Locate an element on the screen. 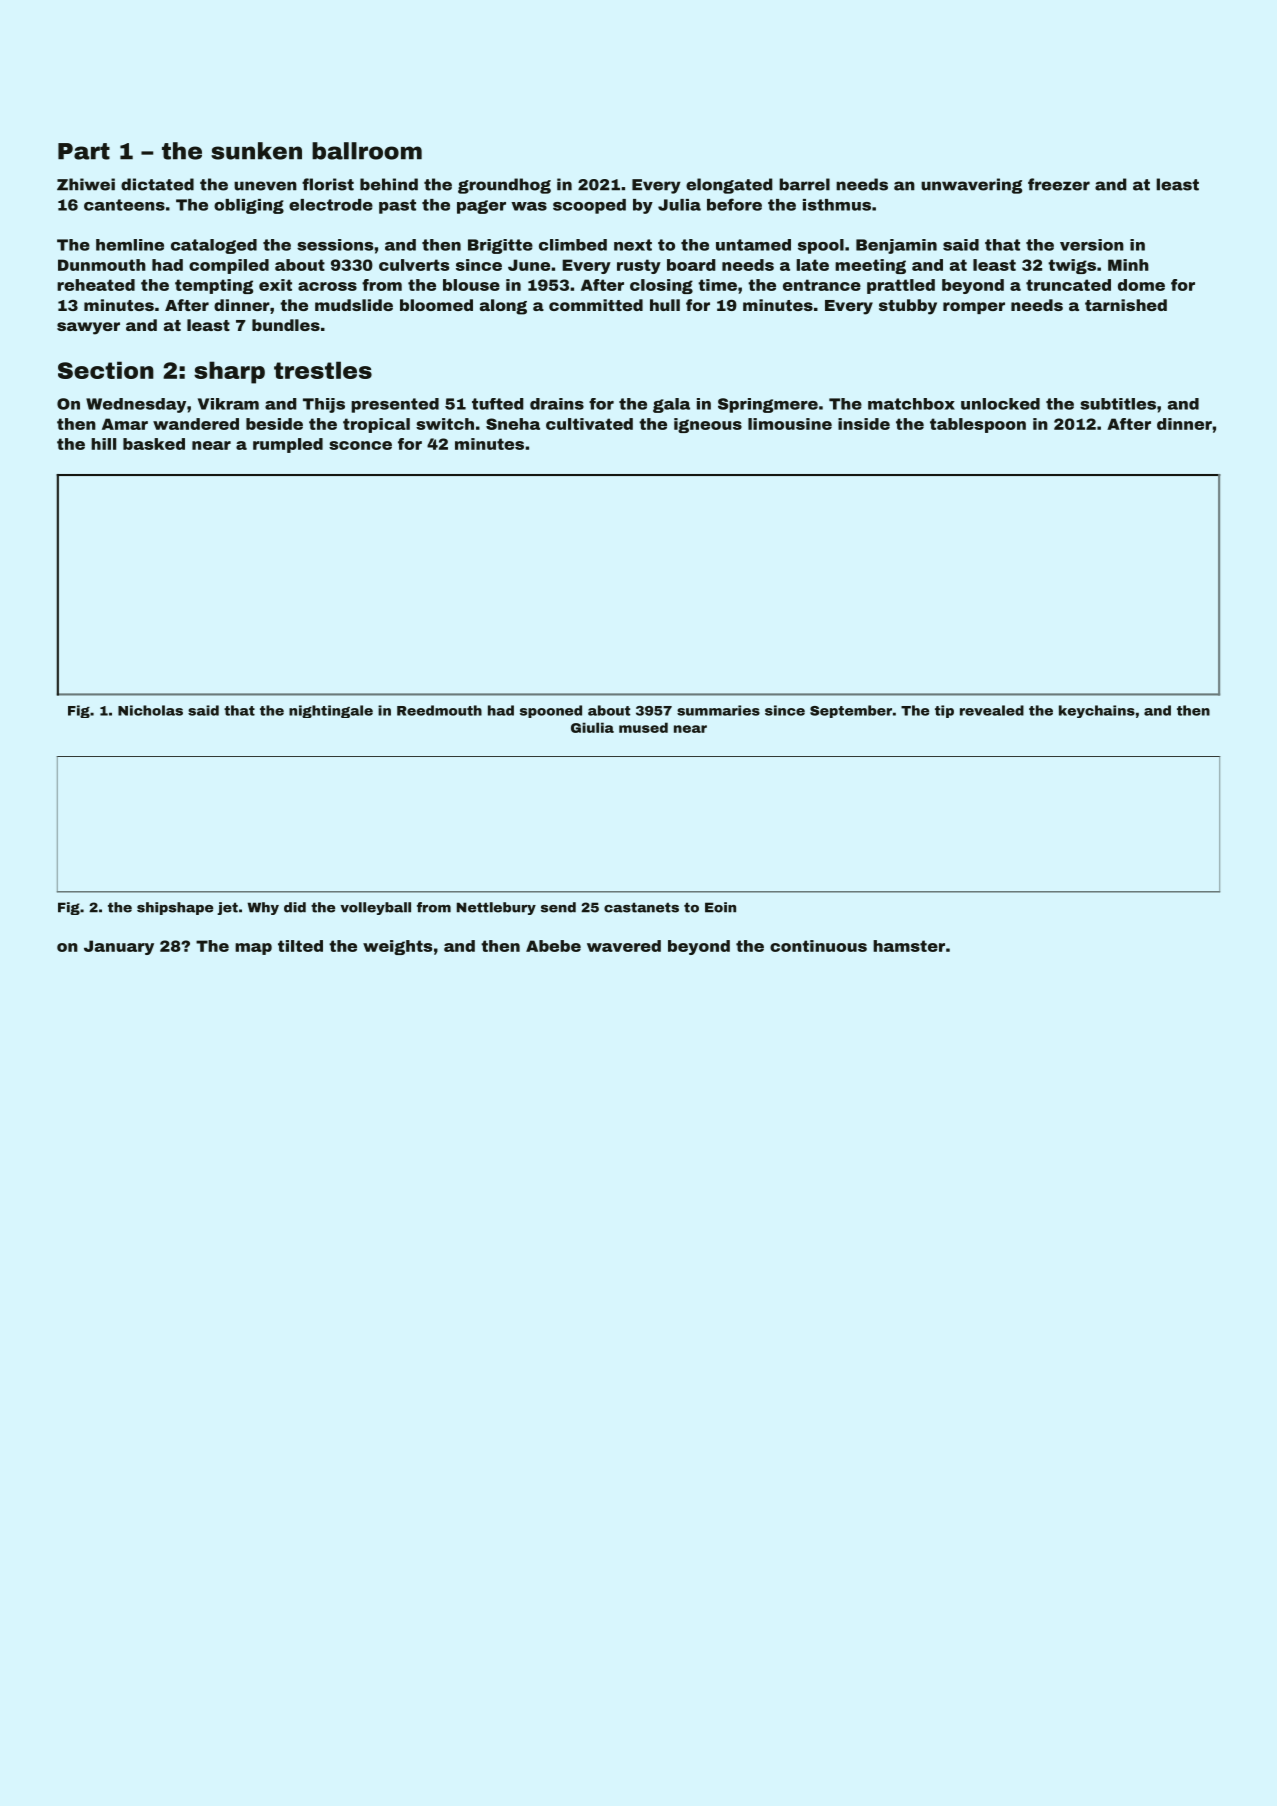 This screenshot has height=1806, width=1277. September is located at coordinates (851, 711).
